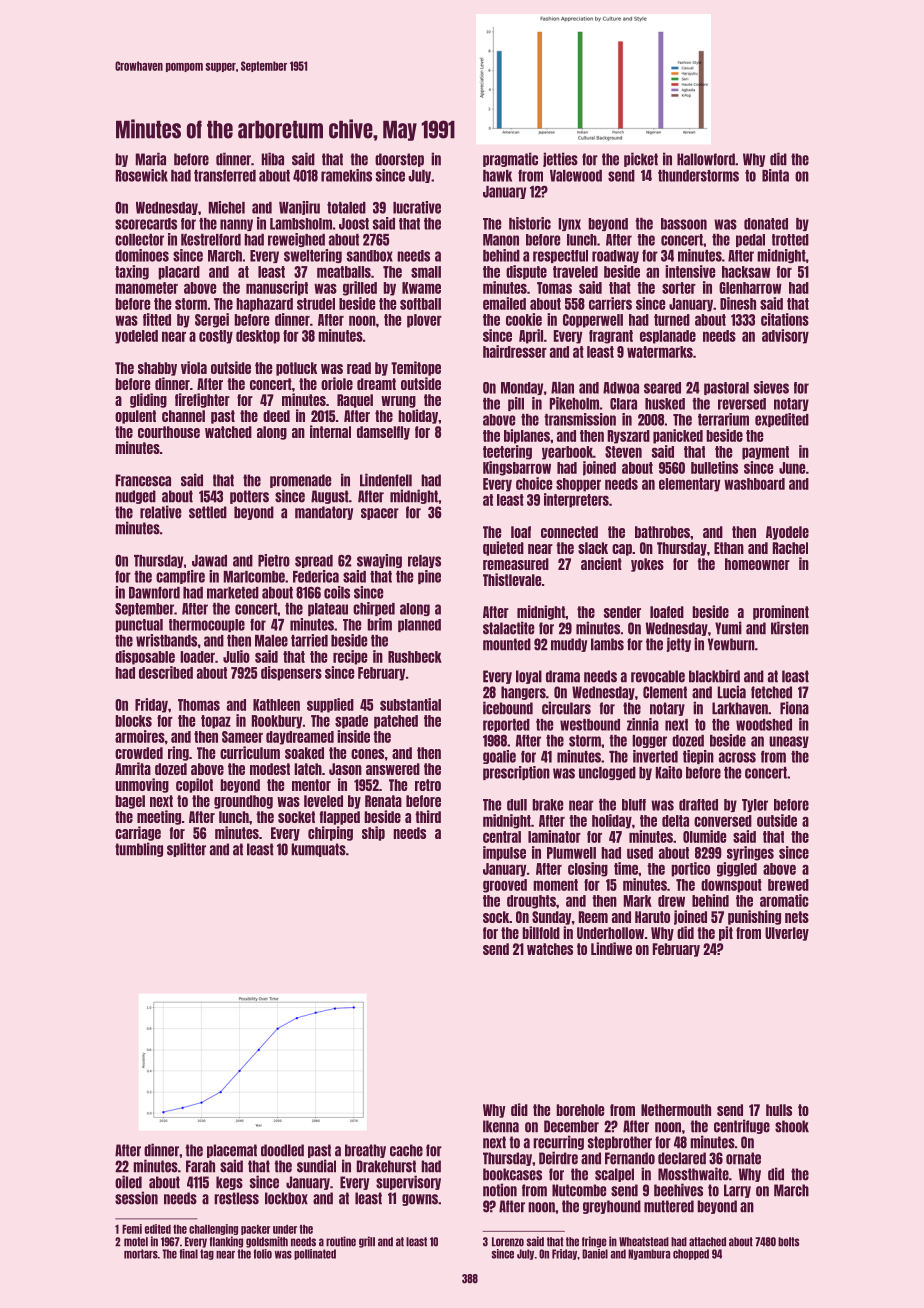 The height and width of the screenshot is (1308, 924). I want to click on placard, so click(179, 273).
